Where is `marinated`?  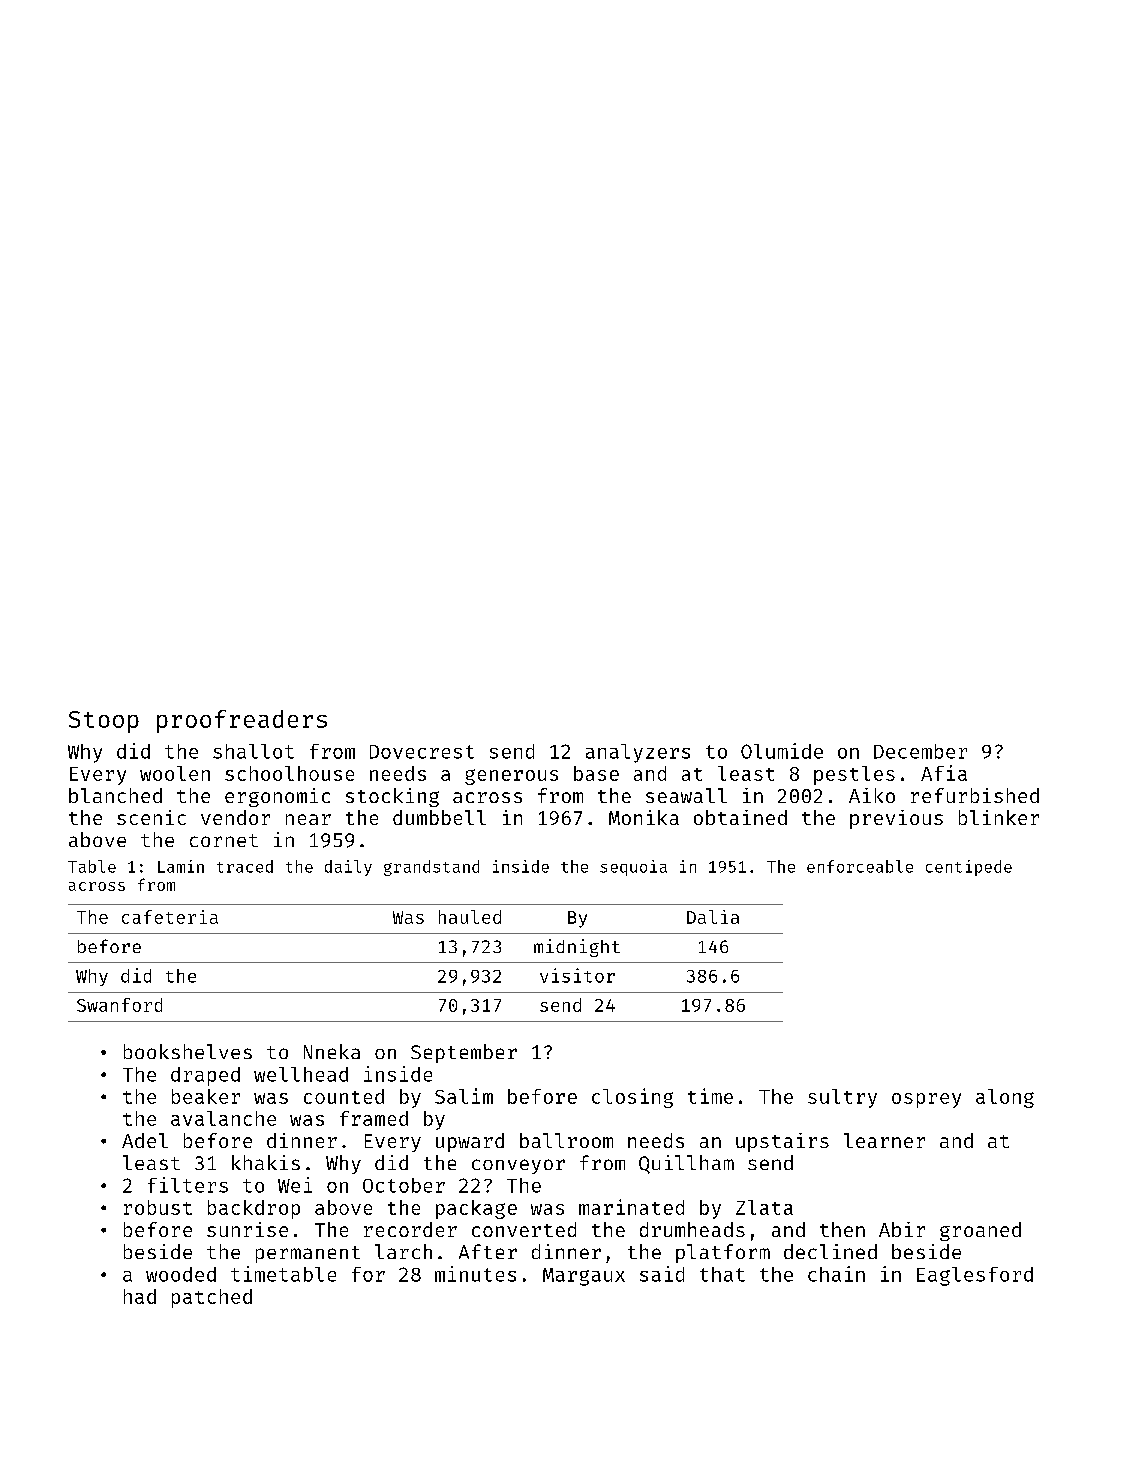 marinated is located at coordinates (631, 1207).
